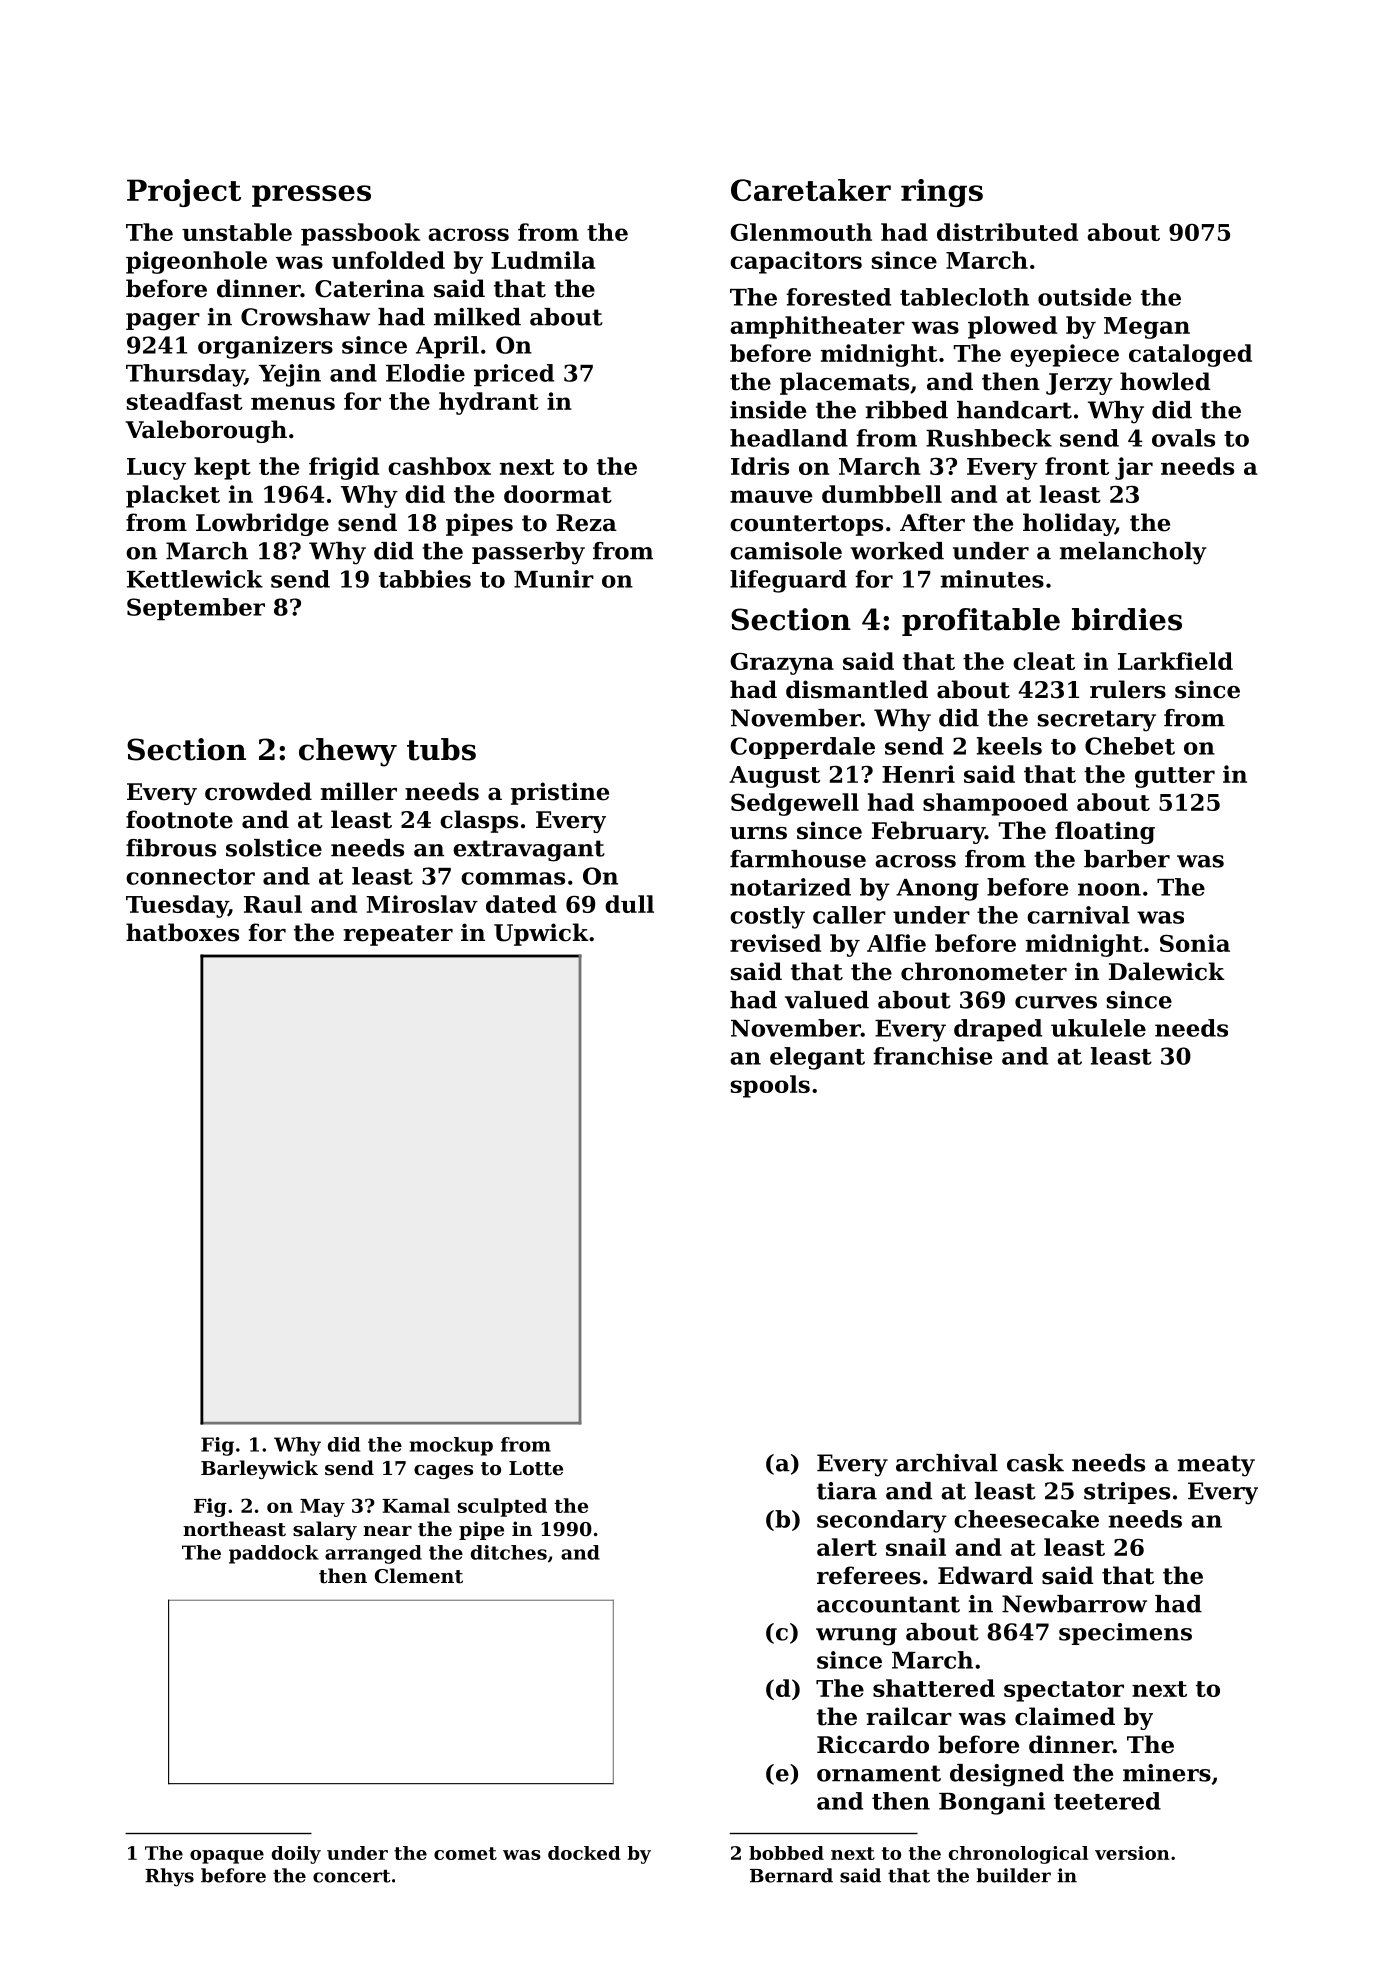  What do you see at coordinates (196, 609) in the page?
I see `September` at bounding box center [196, 609].
